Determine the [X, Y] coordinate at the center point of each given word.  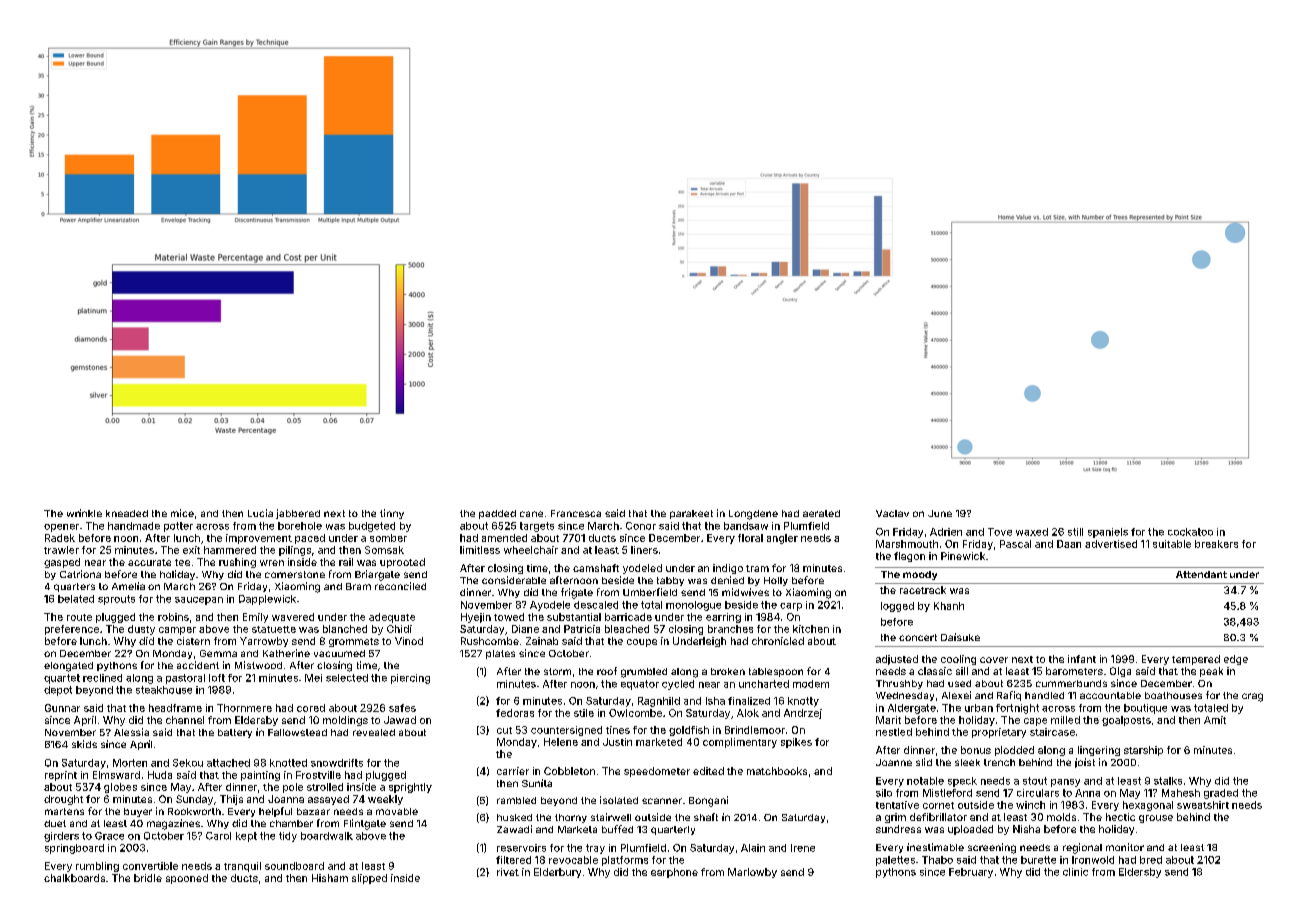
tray [595, 849]
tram [757, 568]
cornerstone [295, 574]
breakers [1216, 544]
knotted [288, 763]
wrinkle [84, 513]
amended [504, 538]
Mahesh [1181, 793]
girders [61, 837]
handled [1044, 695]
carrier [513, 771]
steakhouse [164, 690]
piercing [410, 679]
